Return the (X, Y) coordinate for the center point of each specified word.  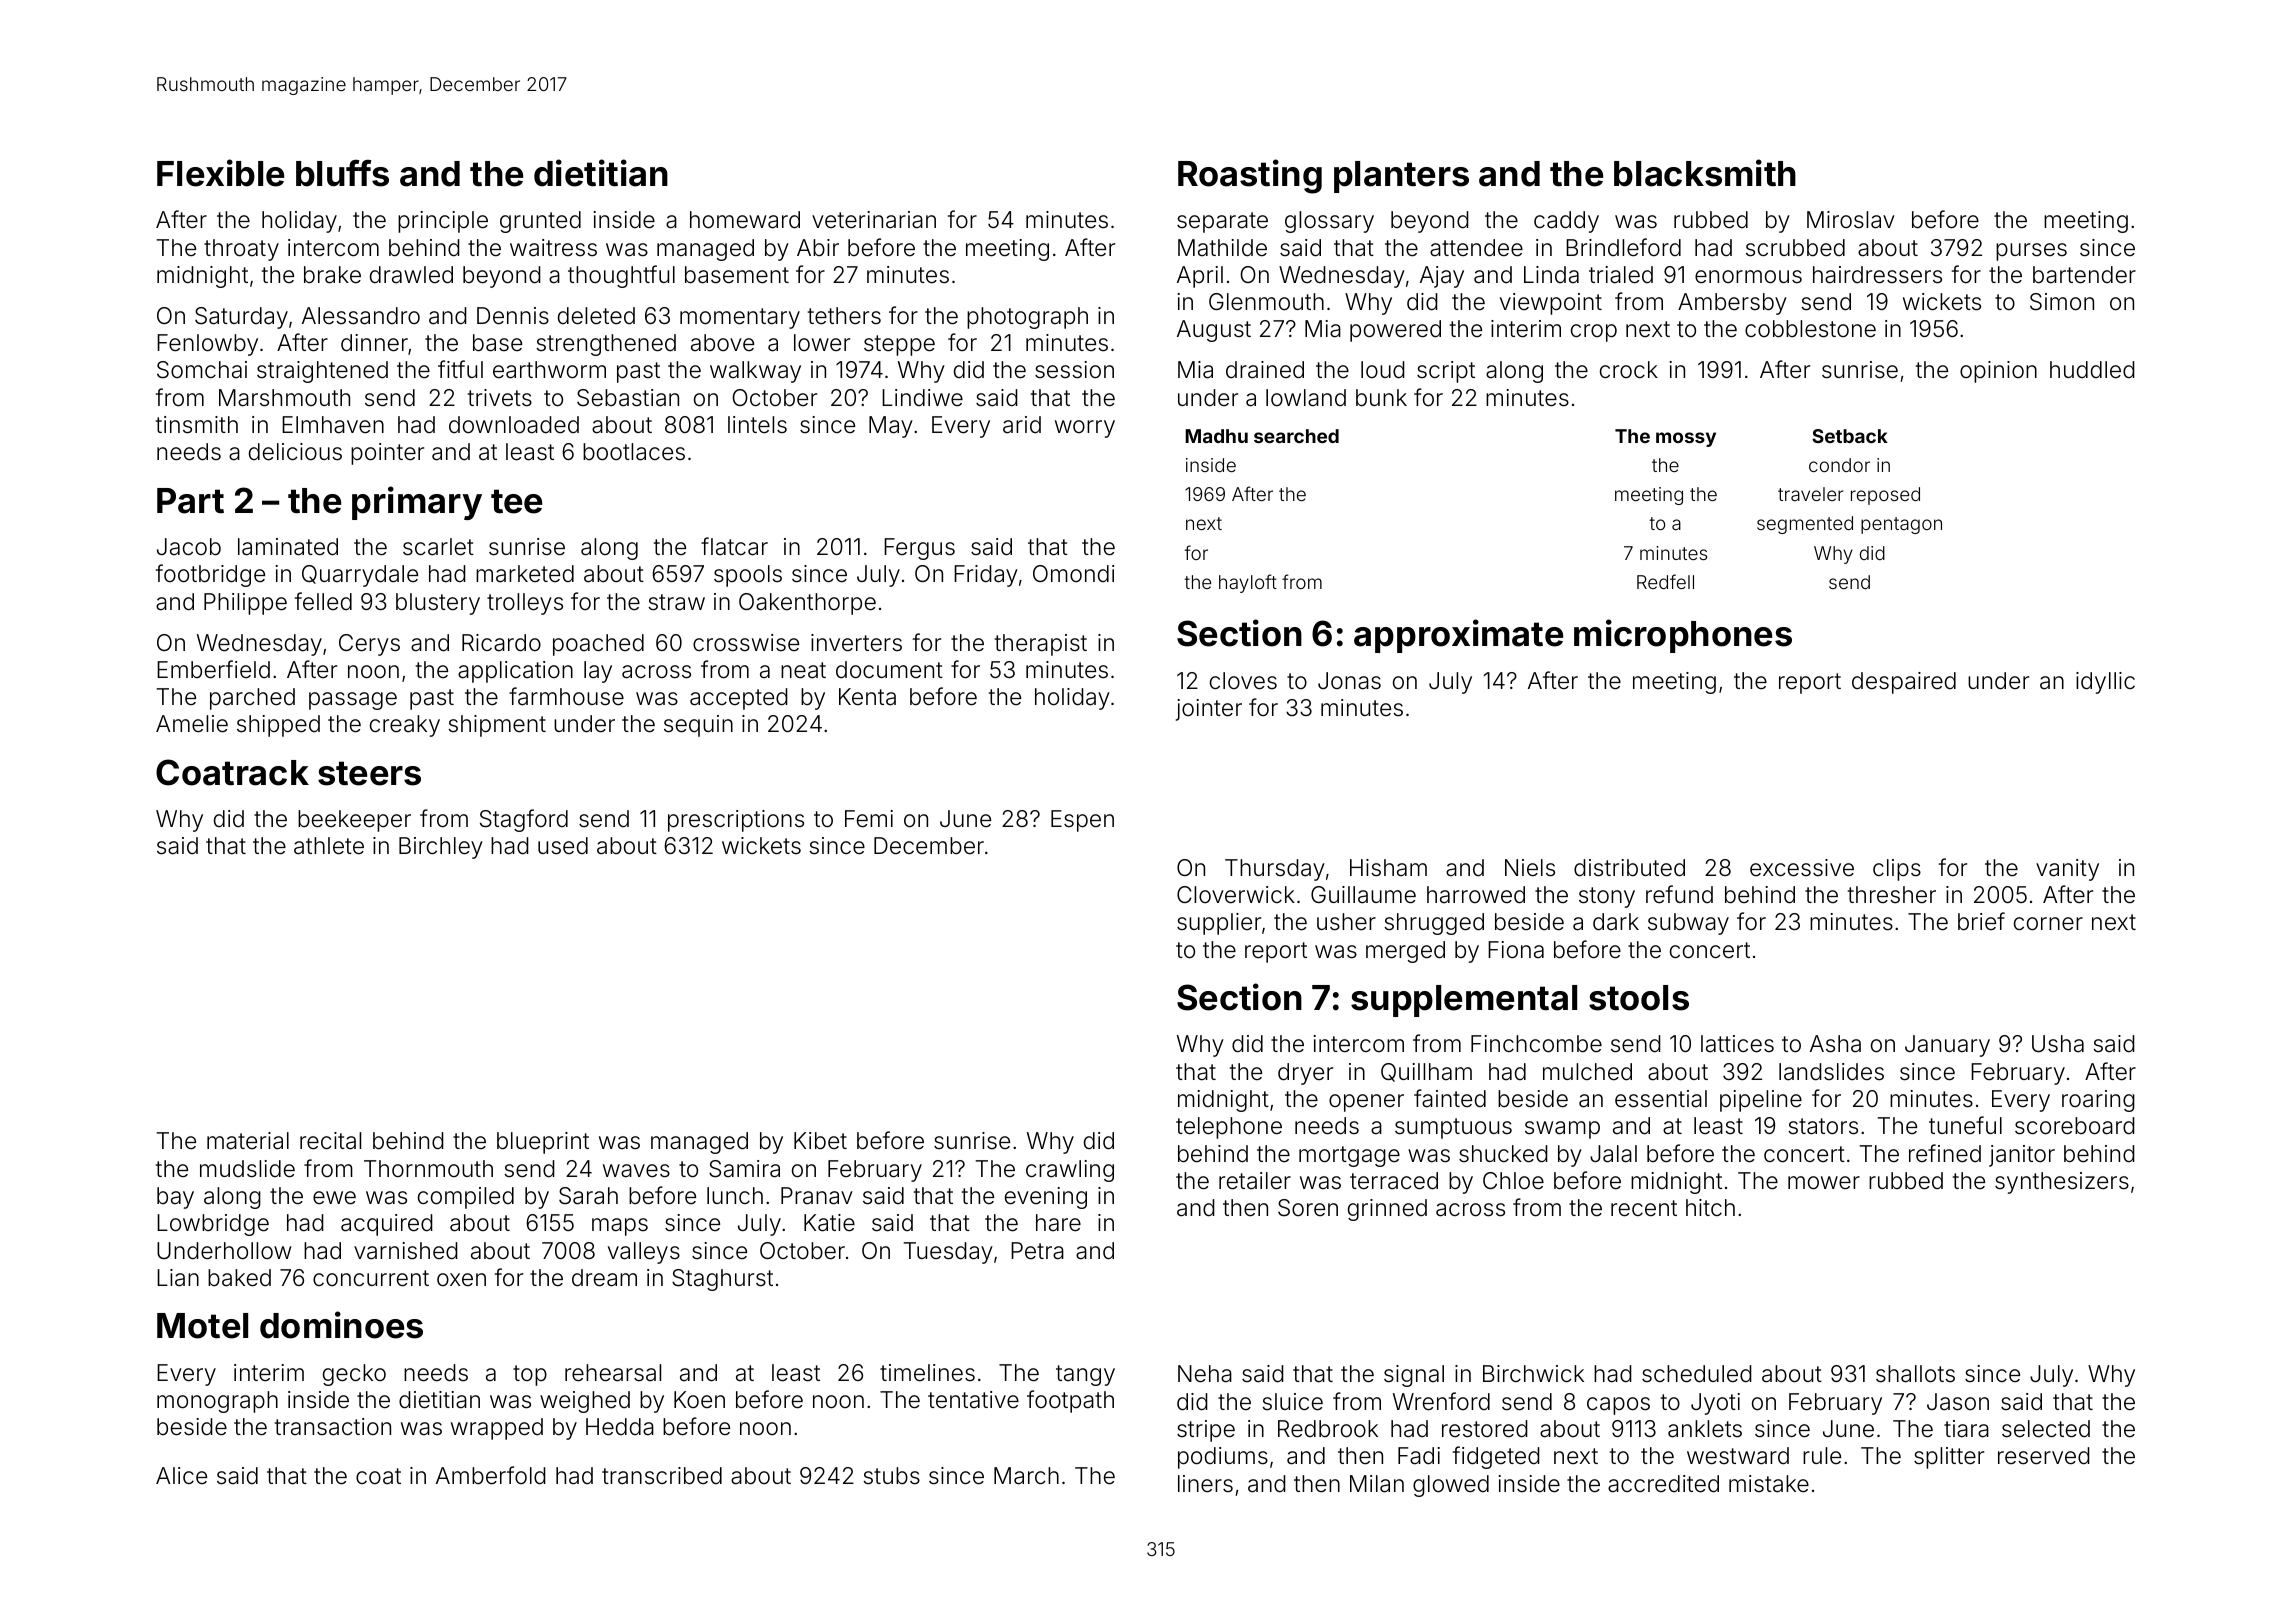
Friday (986, 576)
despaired (1904, 683)
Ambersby (1732, 304)
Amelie (192, 724)
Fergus (919, 549)
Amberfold (491, 1475)
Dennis (513, 316)
